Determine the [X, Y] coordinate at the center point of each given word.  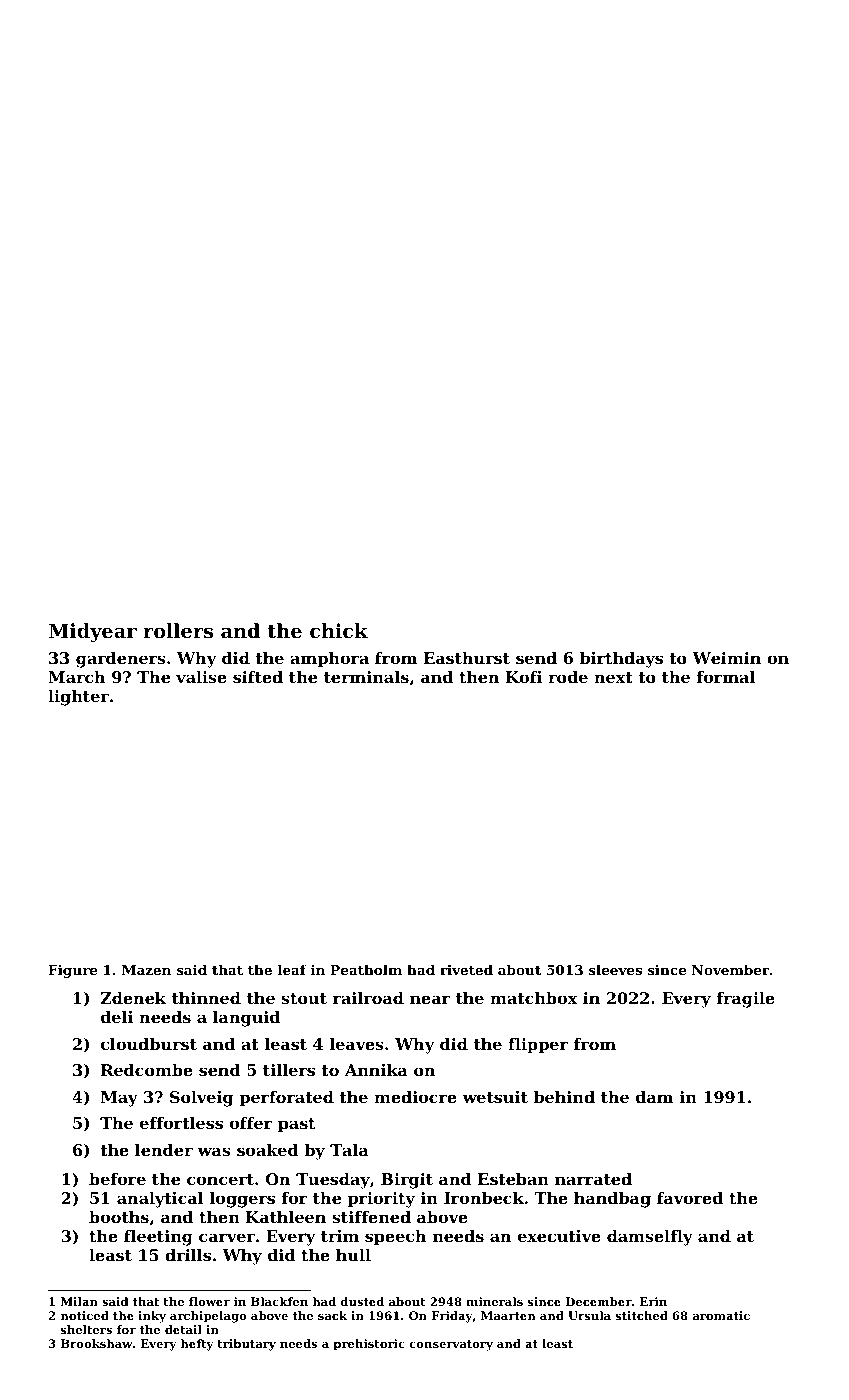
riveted [466, 969]
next [613, 677]
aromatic [721, 1315]
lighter [78, 698]
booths [119, 1217]
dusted [362, 1301]
